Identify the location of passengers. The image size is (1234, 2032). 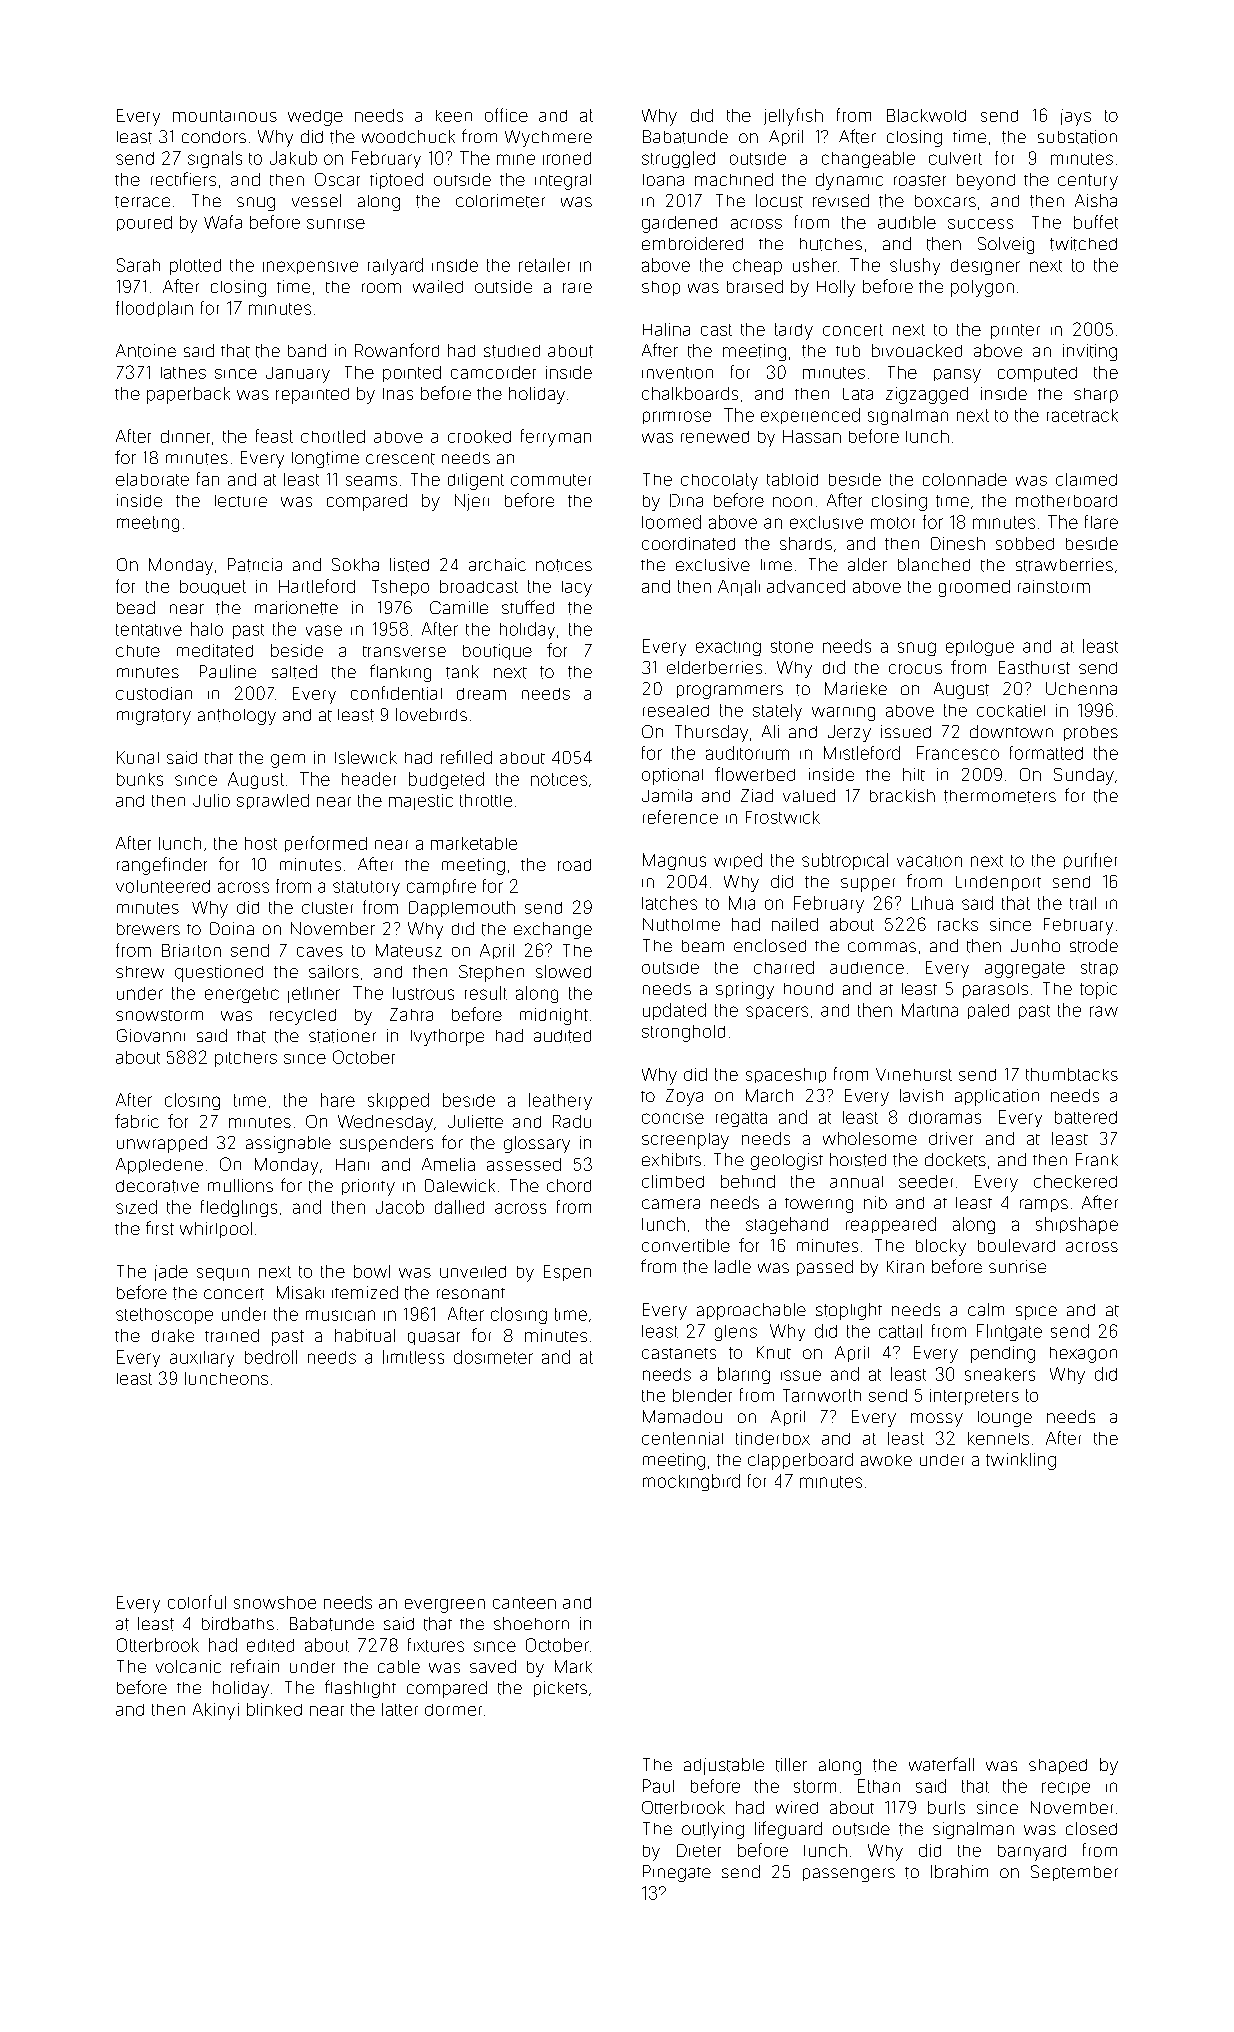
(849, 1875).
